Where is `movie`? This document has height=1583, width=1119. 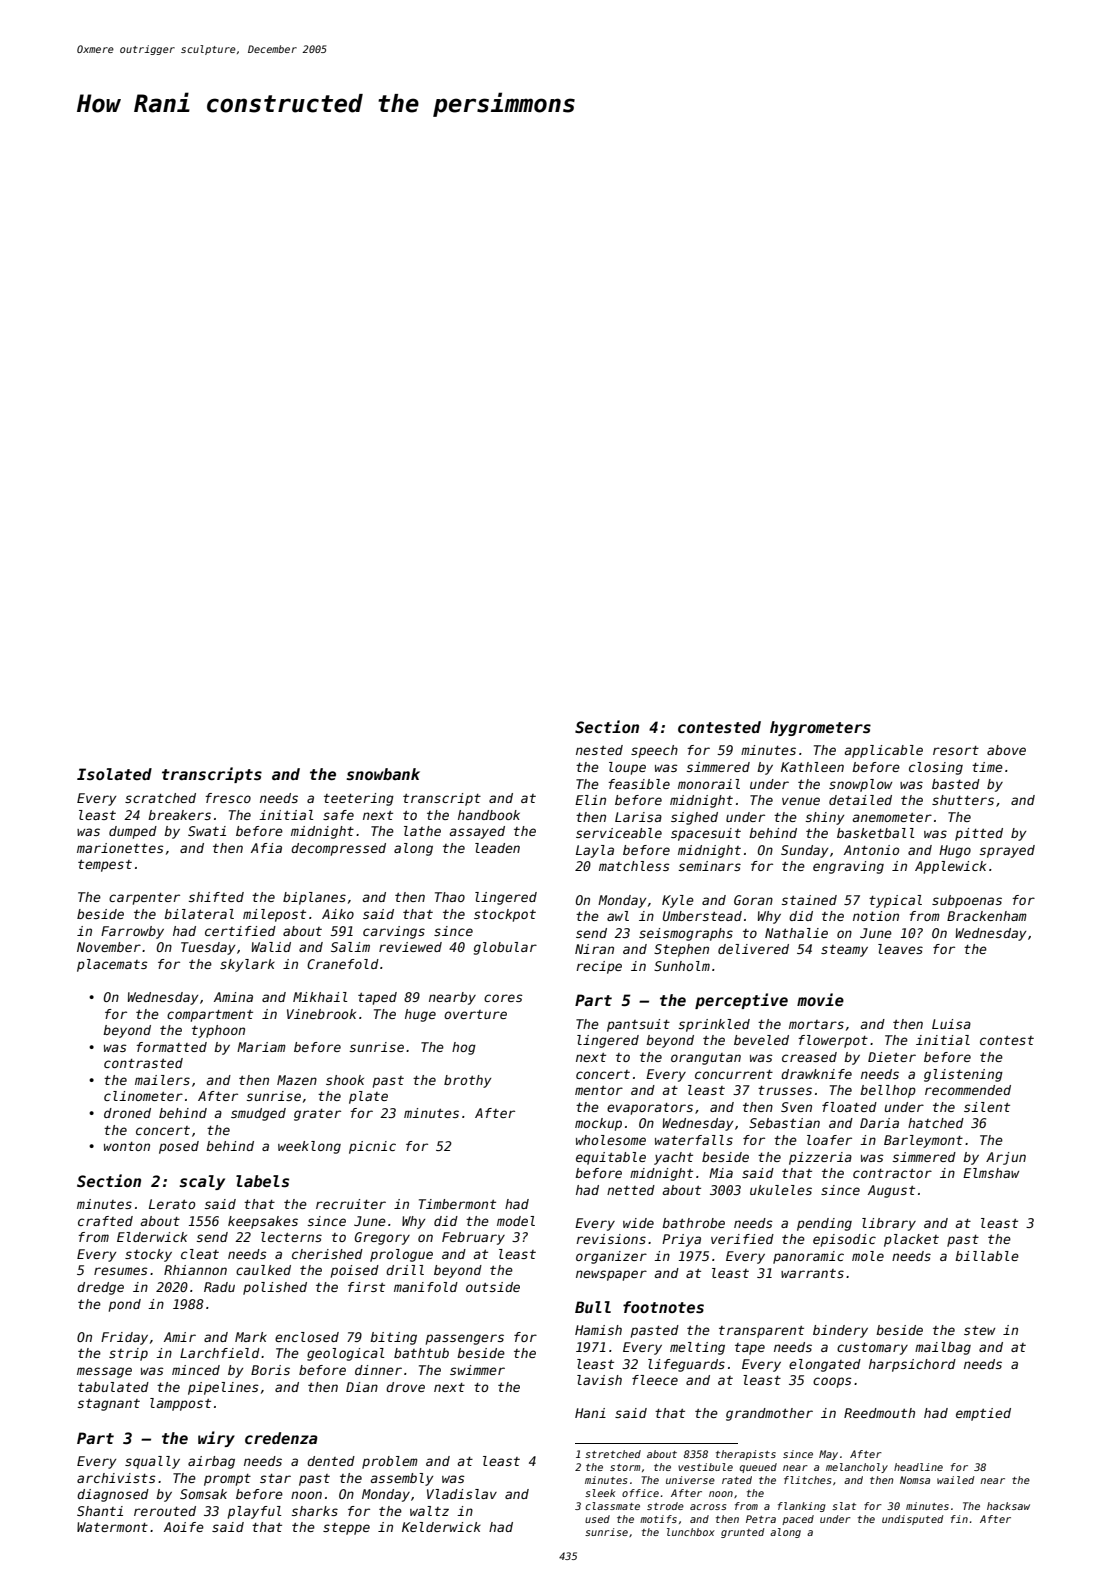 movie is located at coordinates (820, 999).
